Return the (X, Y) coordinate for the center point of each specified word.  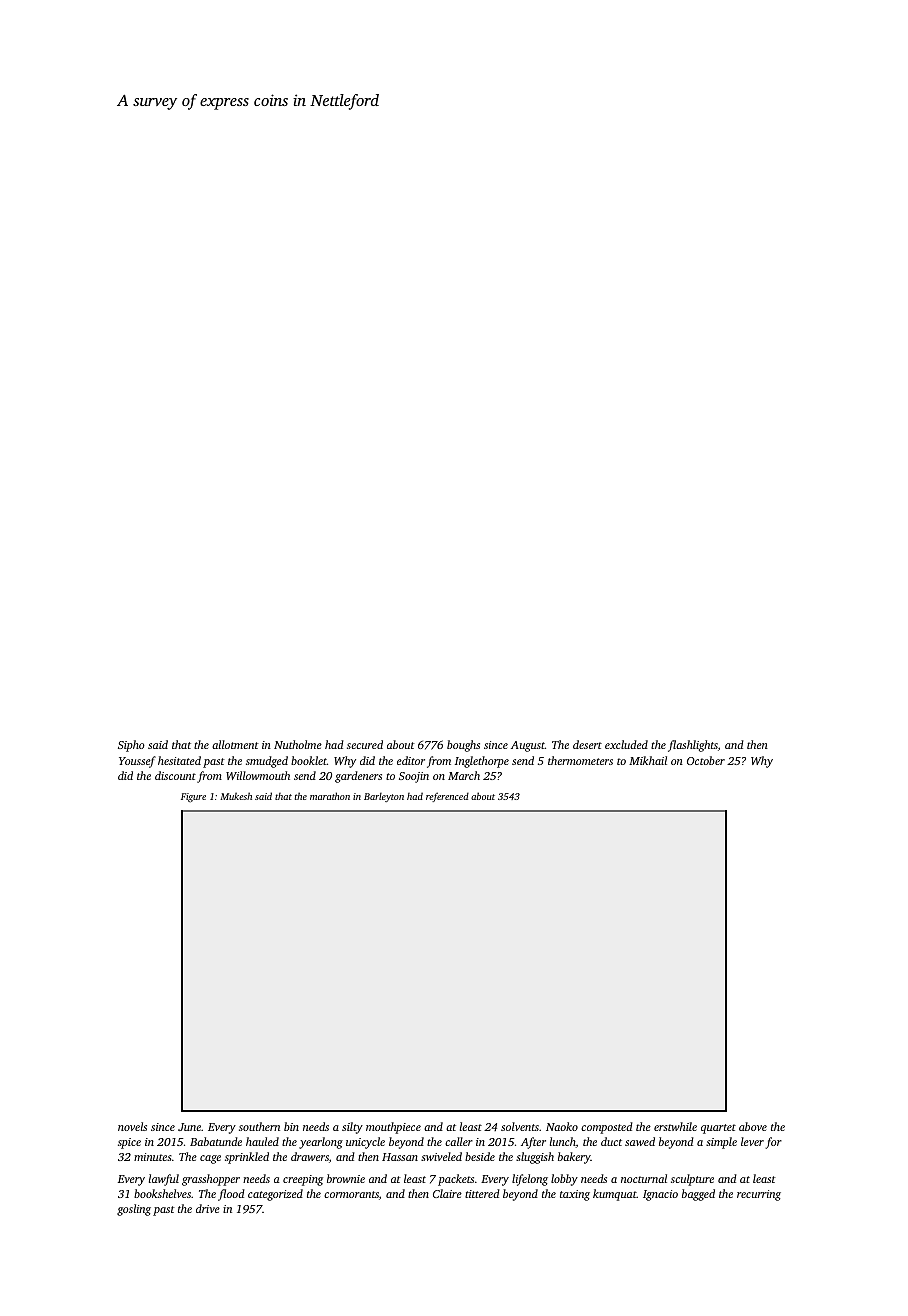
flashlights (693, 746)
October (706, 760)
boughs (463, 746)
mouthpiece (393, 1128)
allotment (235, 744)
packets (456, 1180)
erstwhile (675, 1126)
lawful (164, 1180)
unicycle (365, 1143)
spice (129, 1143)
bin (291, 1126)
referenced (447, 797)
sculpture (692, 1180)
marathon (330, 796)
